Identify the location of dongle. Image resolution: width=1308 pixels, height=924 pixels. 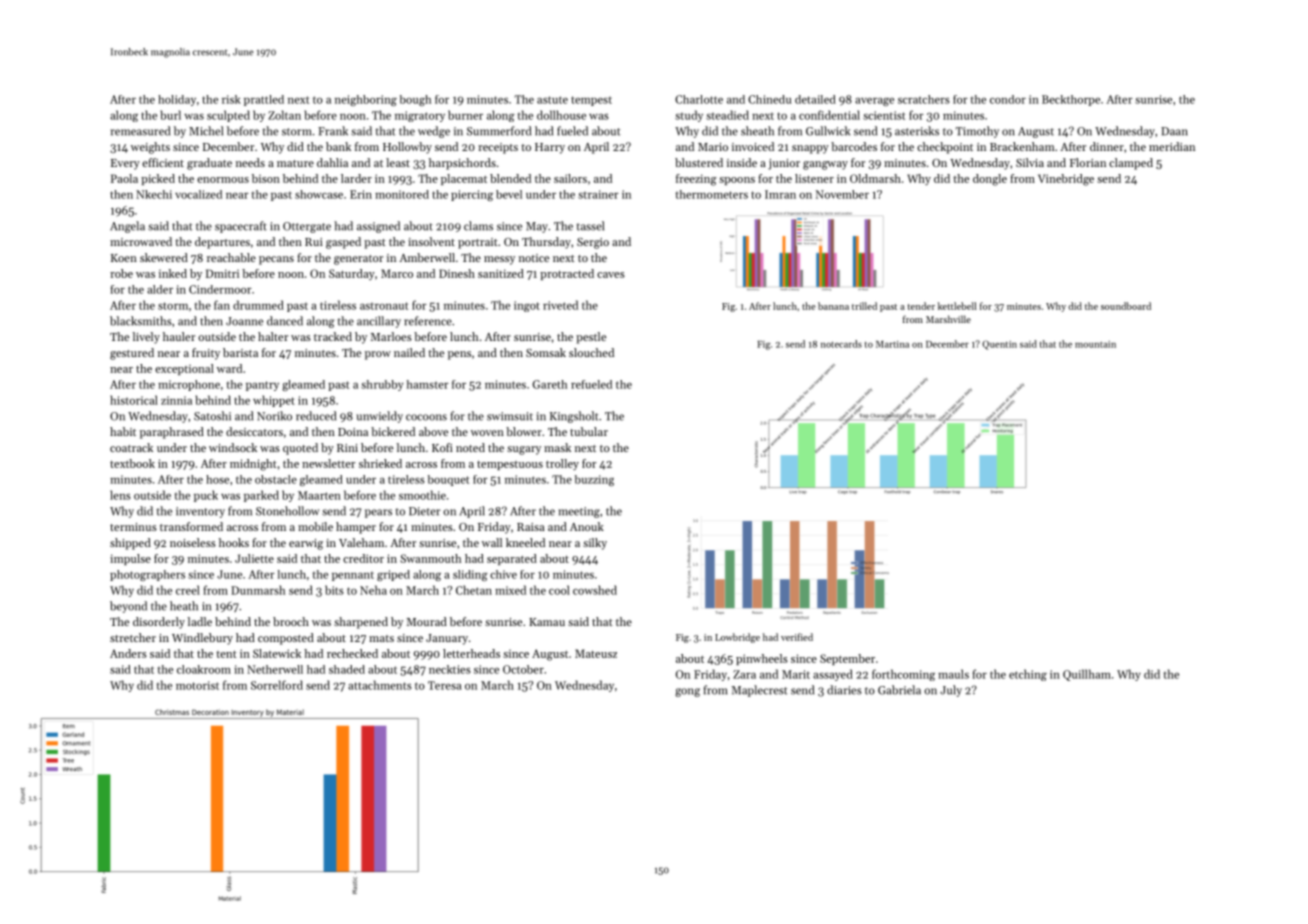
(990, 180).
